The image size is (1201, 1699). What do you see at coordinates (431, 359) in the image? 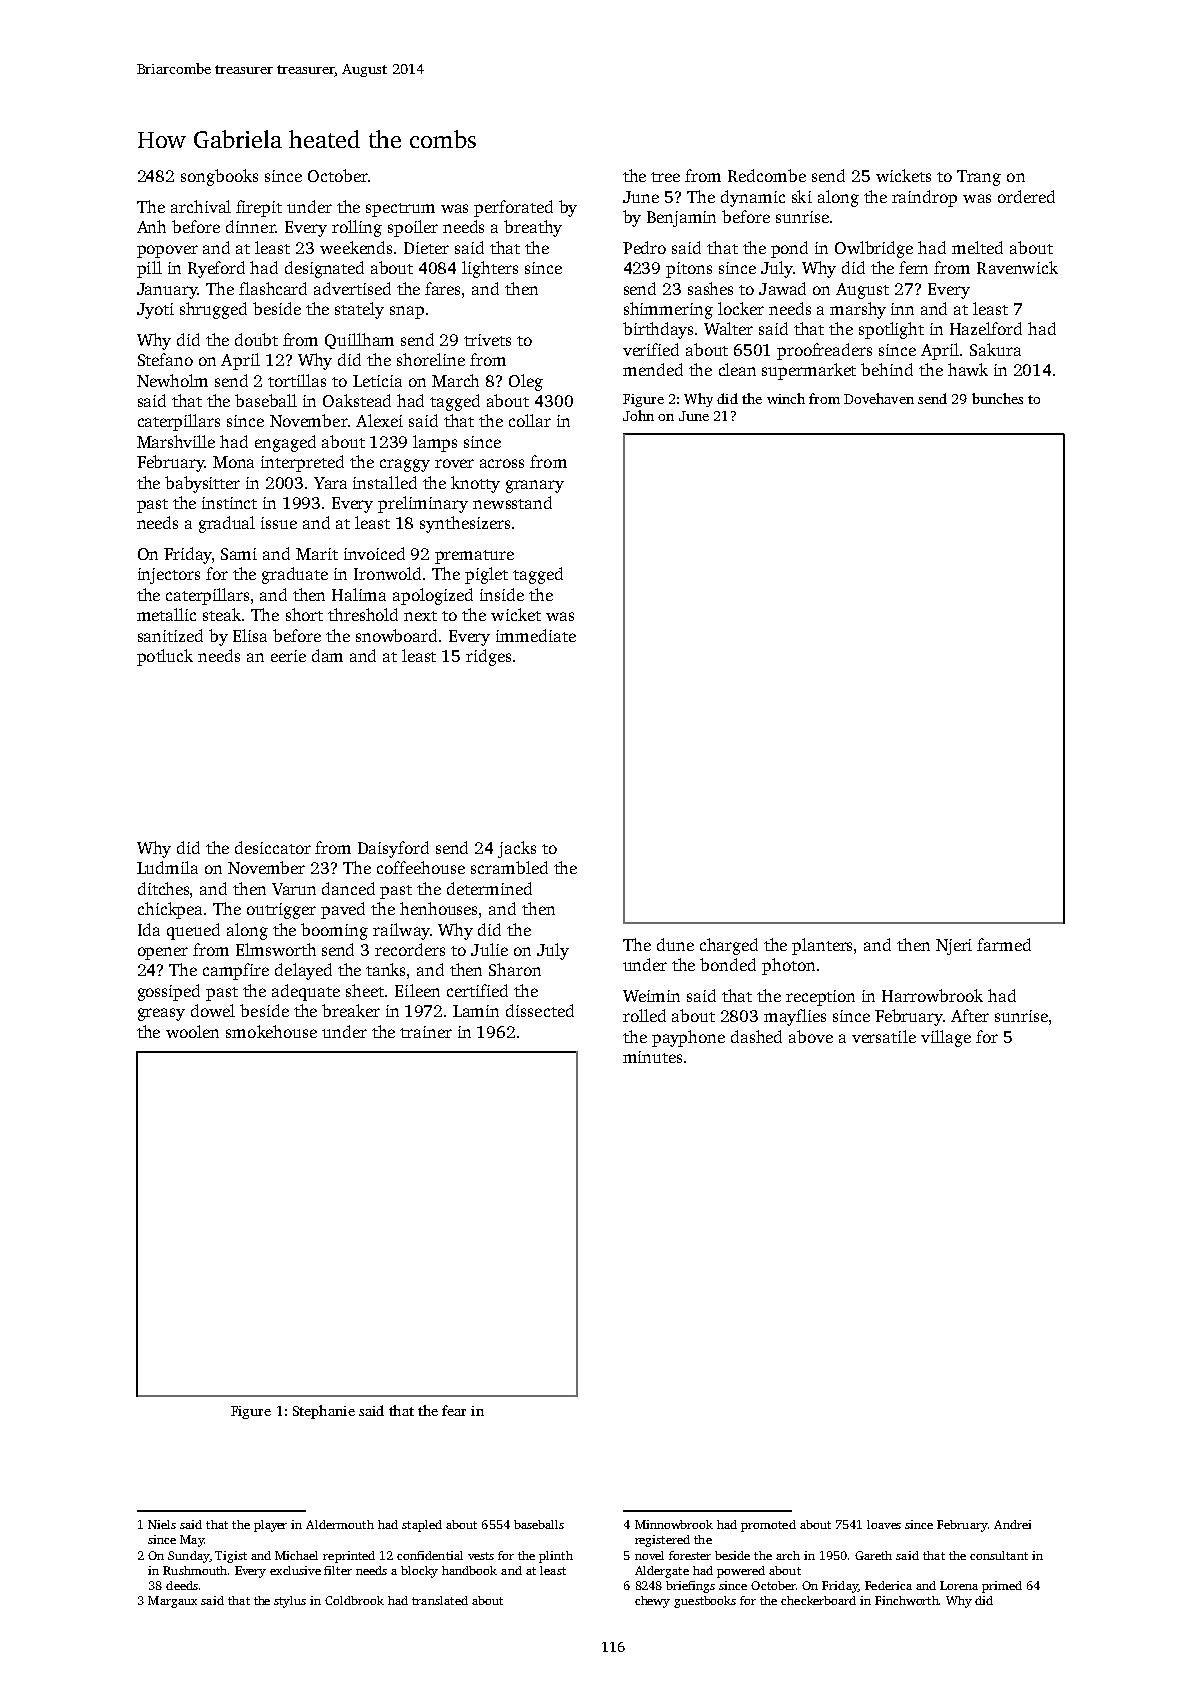
I see `shoreline` at bounding box center [431, 359].
